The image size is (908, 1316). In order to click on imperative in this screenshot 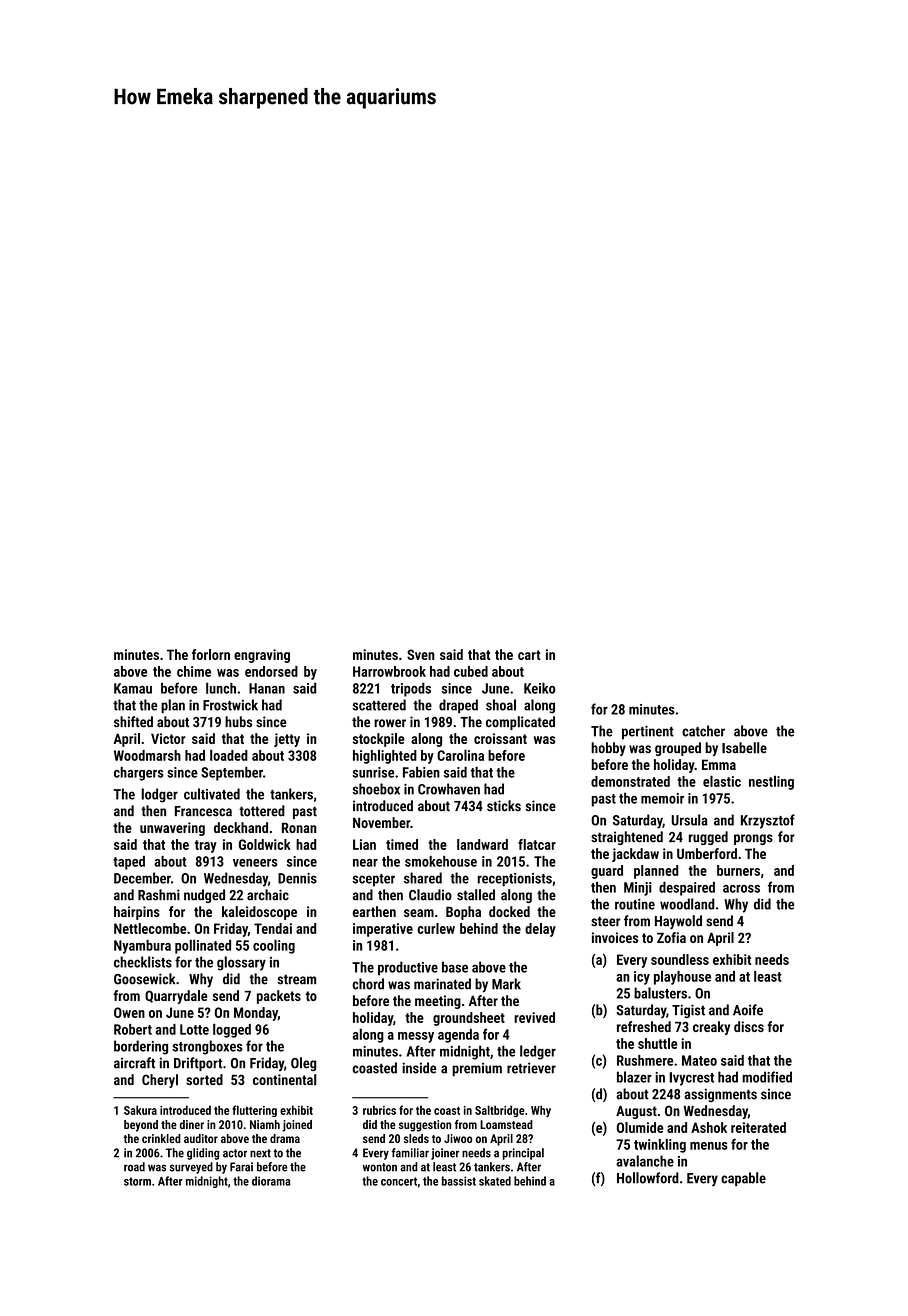, I will do `click(383, 930)`.
